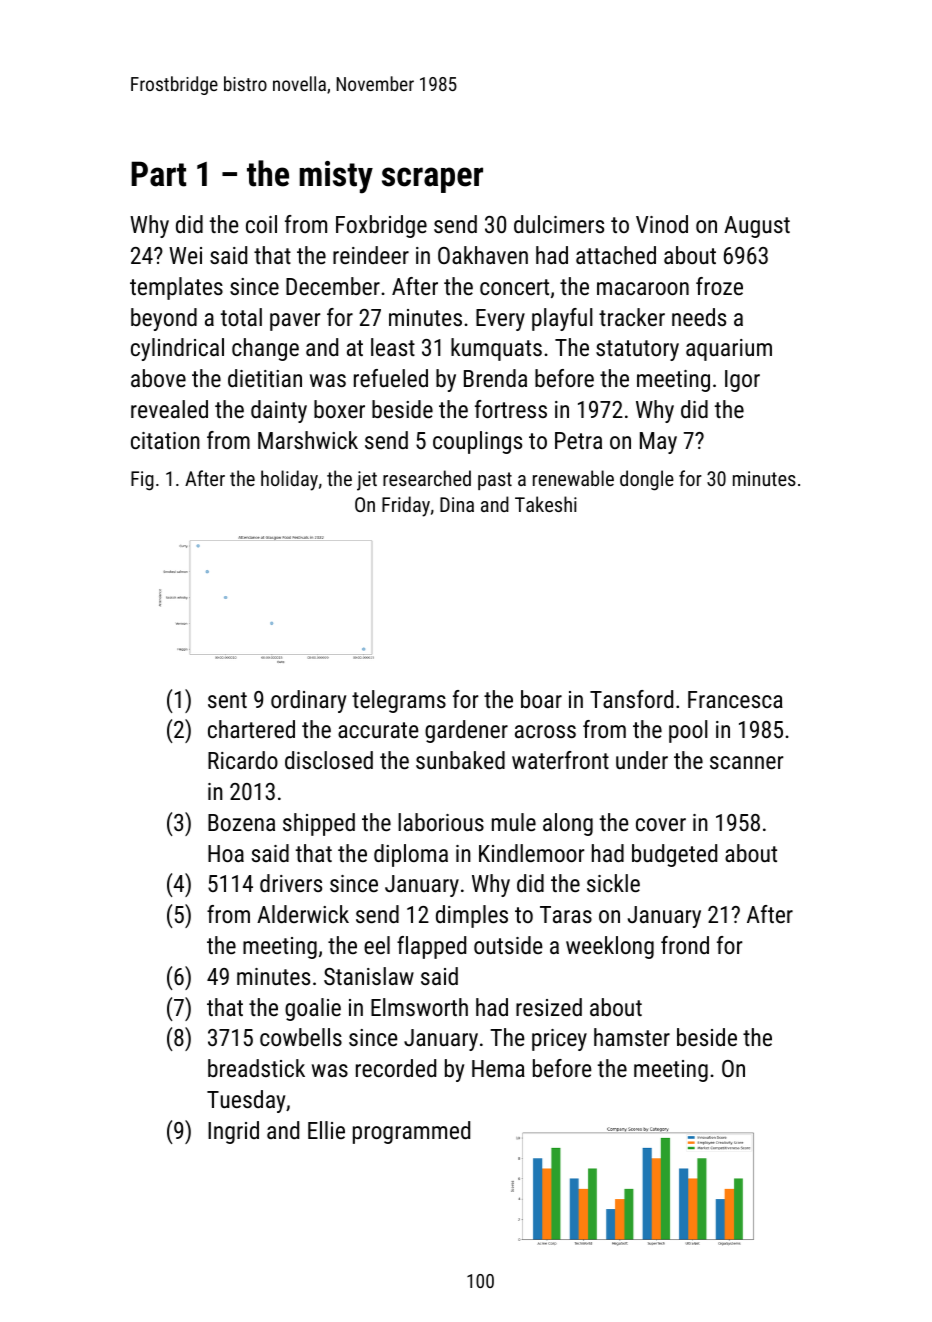 Image resolution: width=932 pixels, height=1322 pixels. Describe the element at coordinates (303, 914) in the page. I see `Alderwick` at that location.
